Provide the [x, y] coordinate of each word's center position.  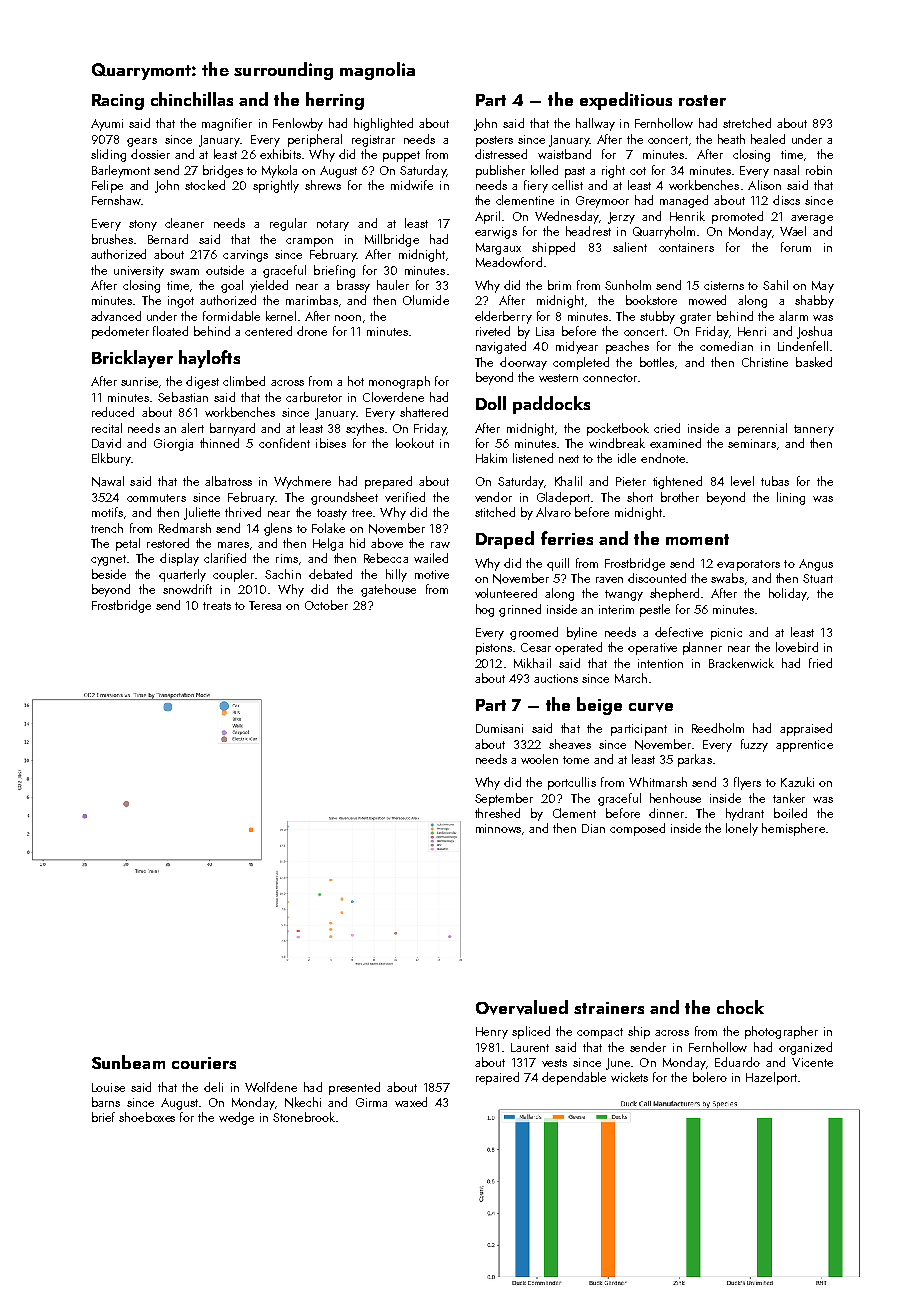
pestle [655, 610]
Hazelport [771, 1078]
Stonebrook [304, 1117]
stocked [205, 185]
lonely [742, 829]
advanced [116, 316]
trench [107, 528]
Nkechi [303, 1102]
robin [819, 170]
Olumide [426, 300]
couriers [204, 1063]
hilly [396, 575]
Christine [765, 362]
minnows [498, 828]
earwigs [496, 233]
